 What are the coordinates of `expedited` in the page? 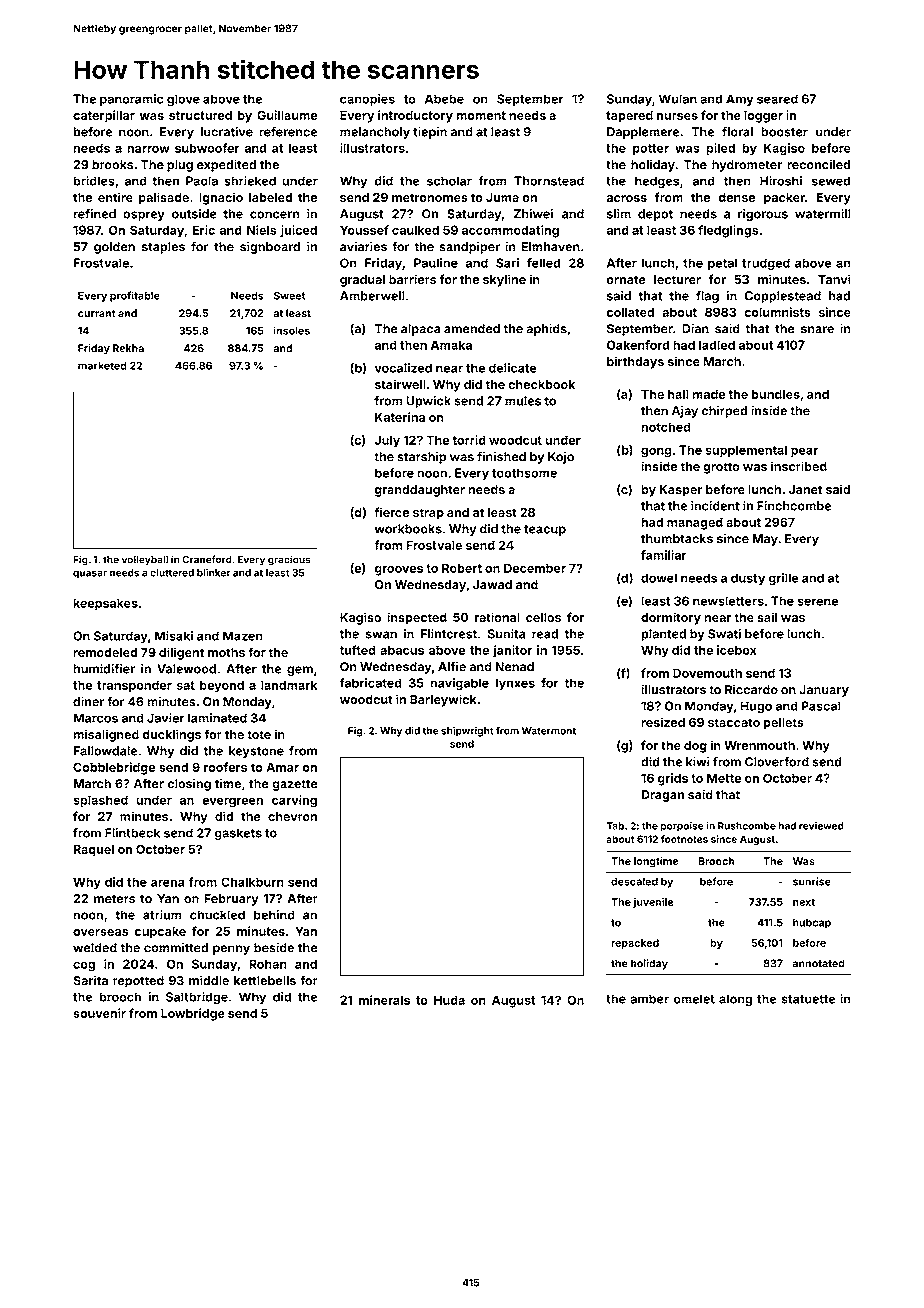 It's located at (226, 165).
